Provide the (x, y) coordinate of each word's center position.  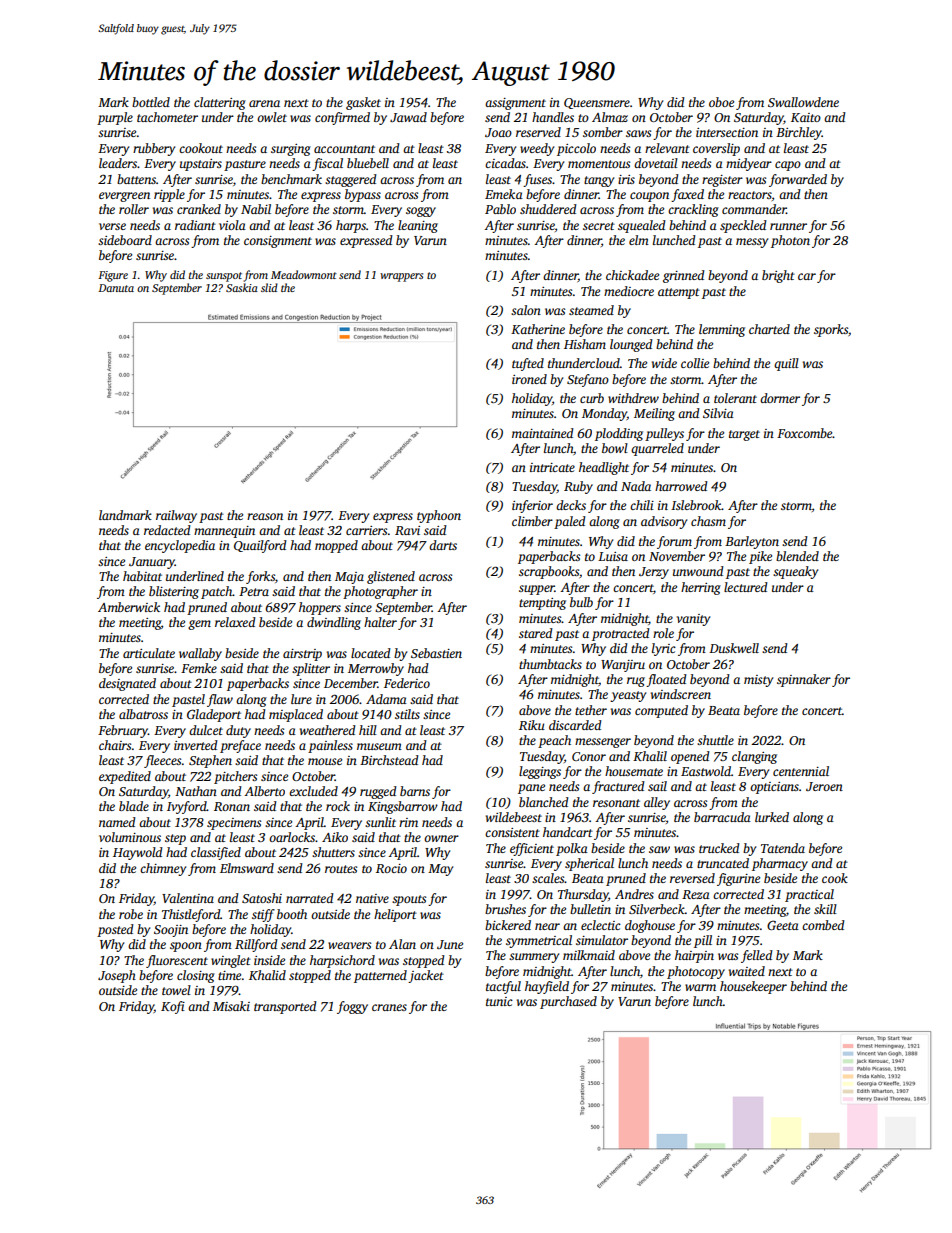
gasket (363, 103)
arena (264, 103)
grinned (684, 276)
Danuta (116, 288)
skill (825, 909)
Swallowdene (803, 102)
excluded (313, 791)
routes (341, 869)
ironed (529, 379)
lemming (722, 330)
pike (760, 557)
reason (265, 516)
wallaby (200, 654)
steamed (591, 310)
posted (115, 930)
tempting (542, 604)
